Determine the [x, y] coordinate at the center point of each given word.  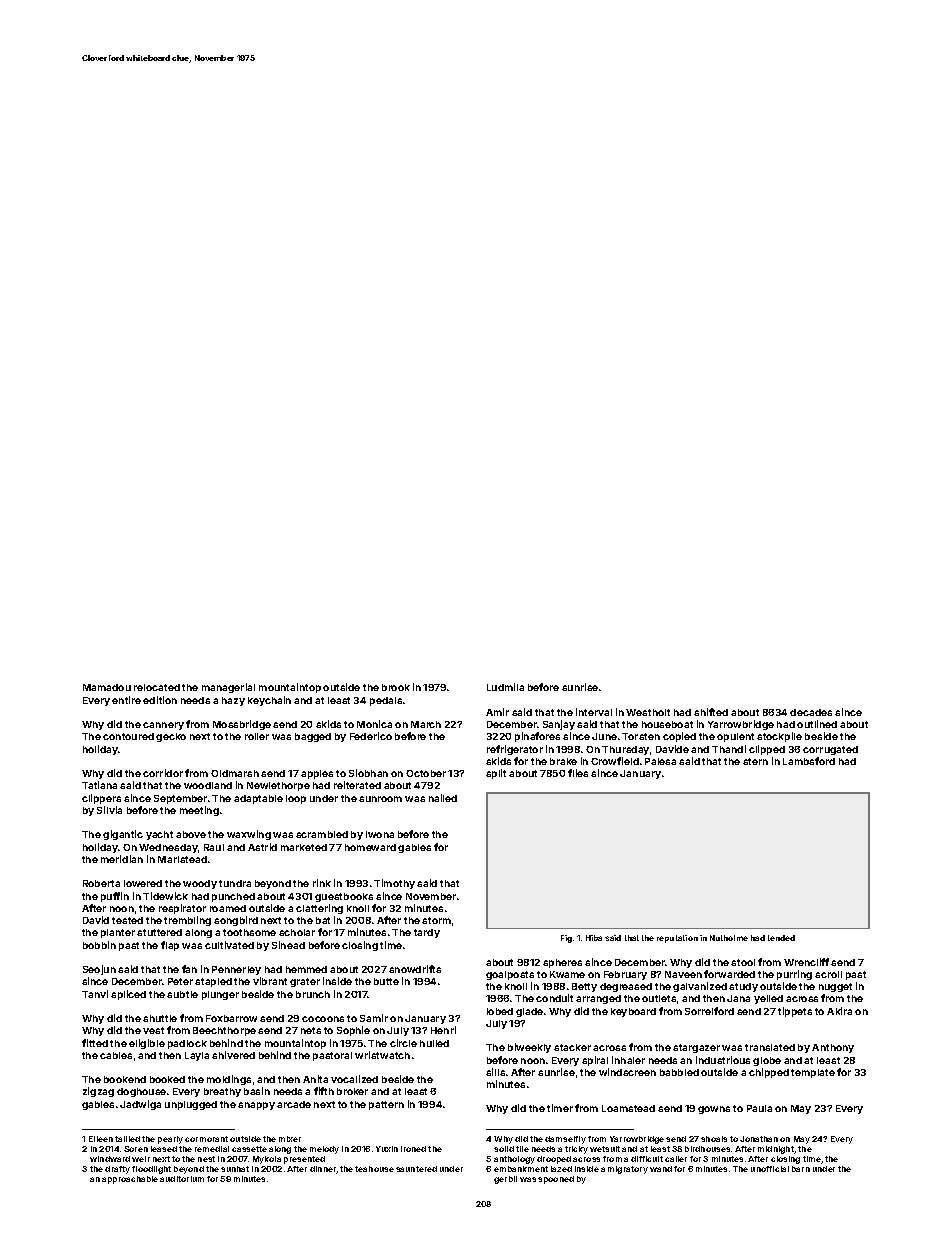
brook [396, 687]
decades [811, 712]
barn [801, 1169]
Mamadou [107, 687]
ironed [413, 1149]
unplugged [191, 1105]
